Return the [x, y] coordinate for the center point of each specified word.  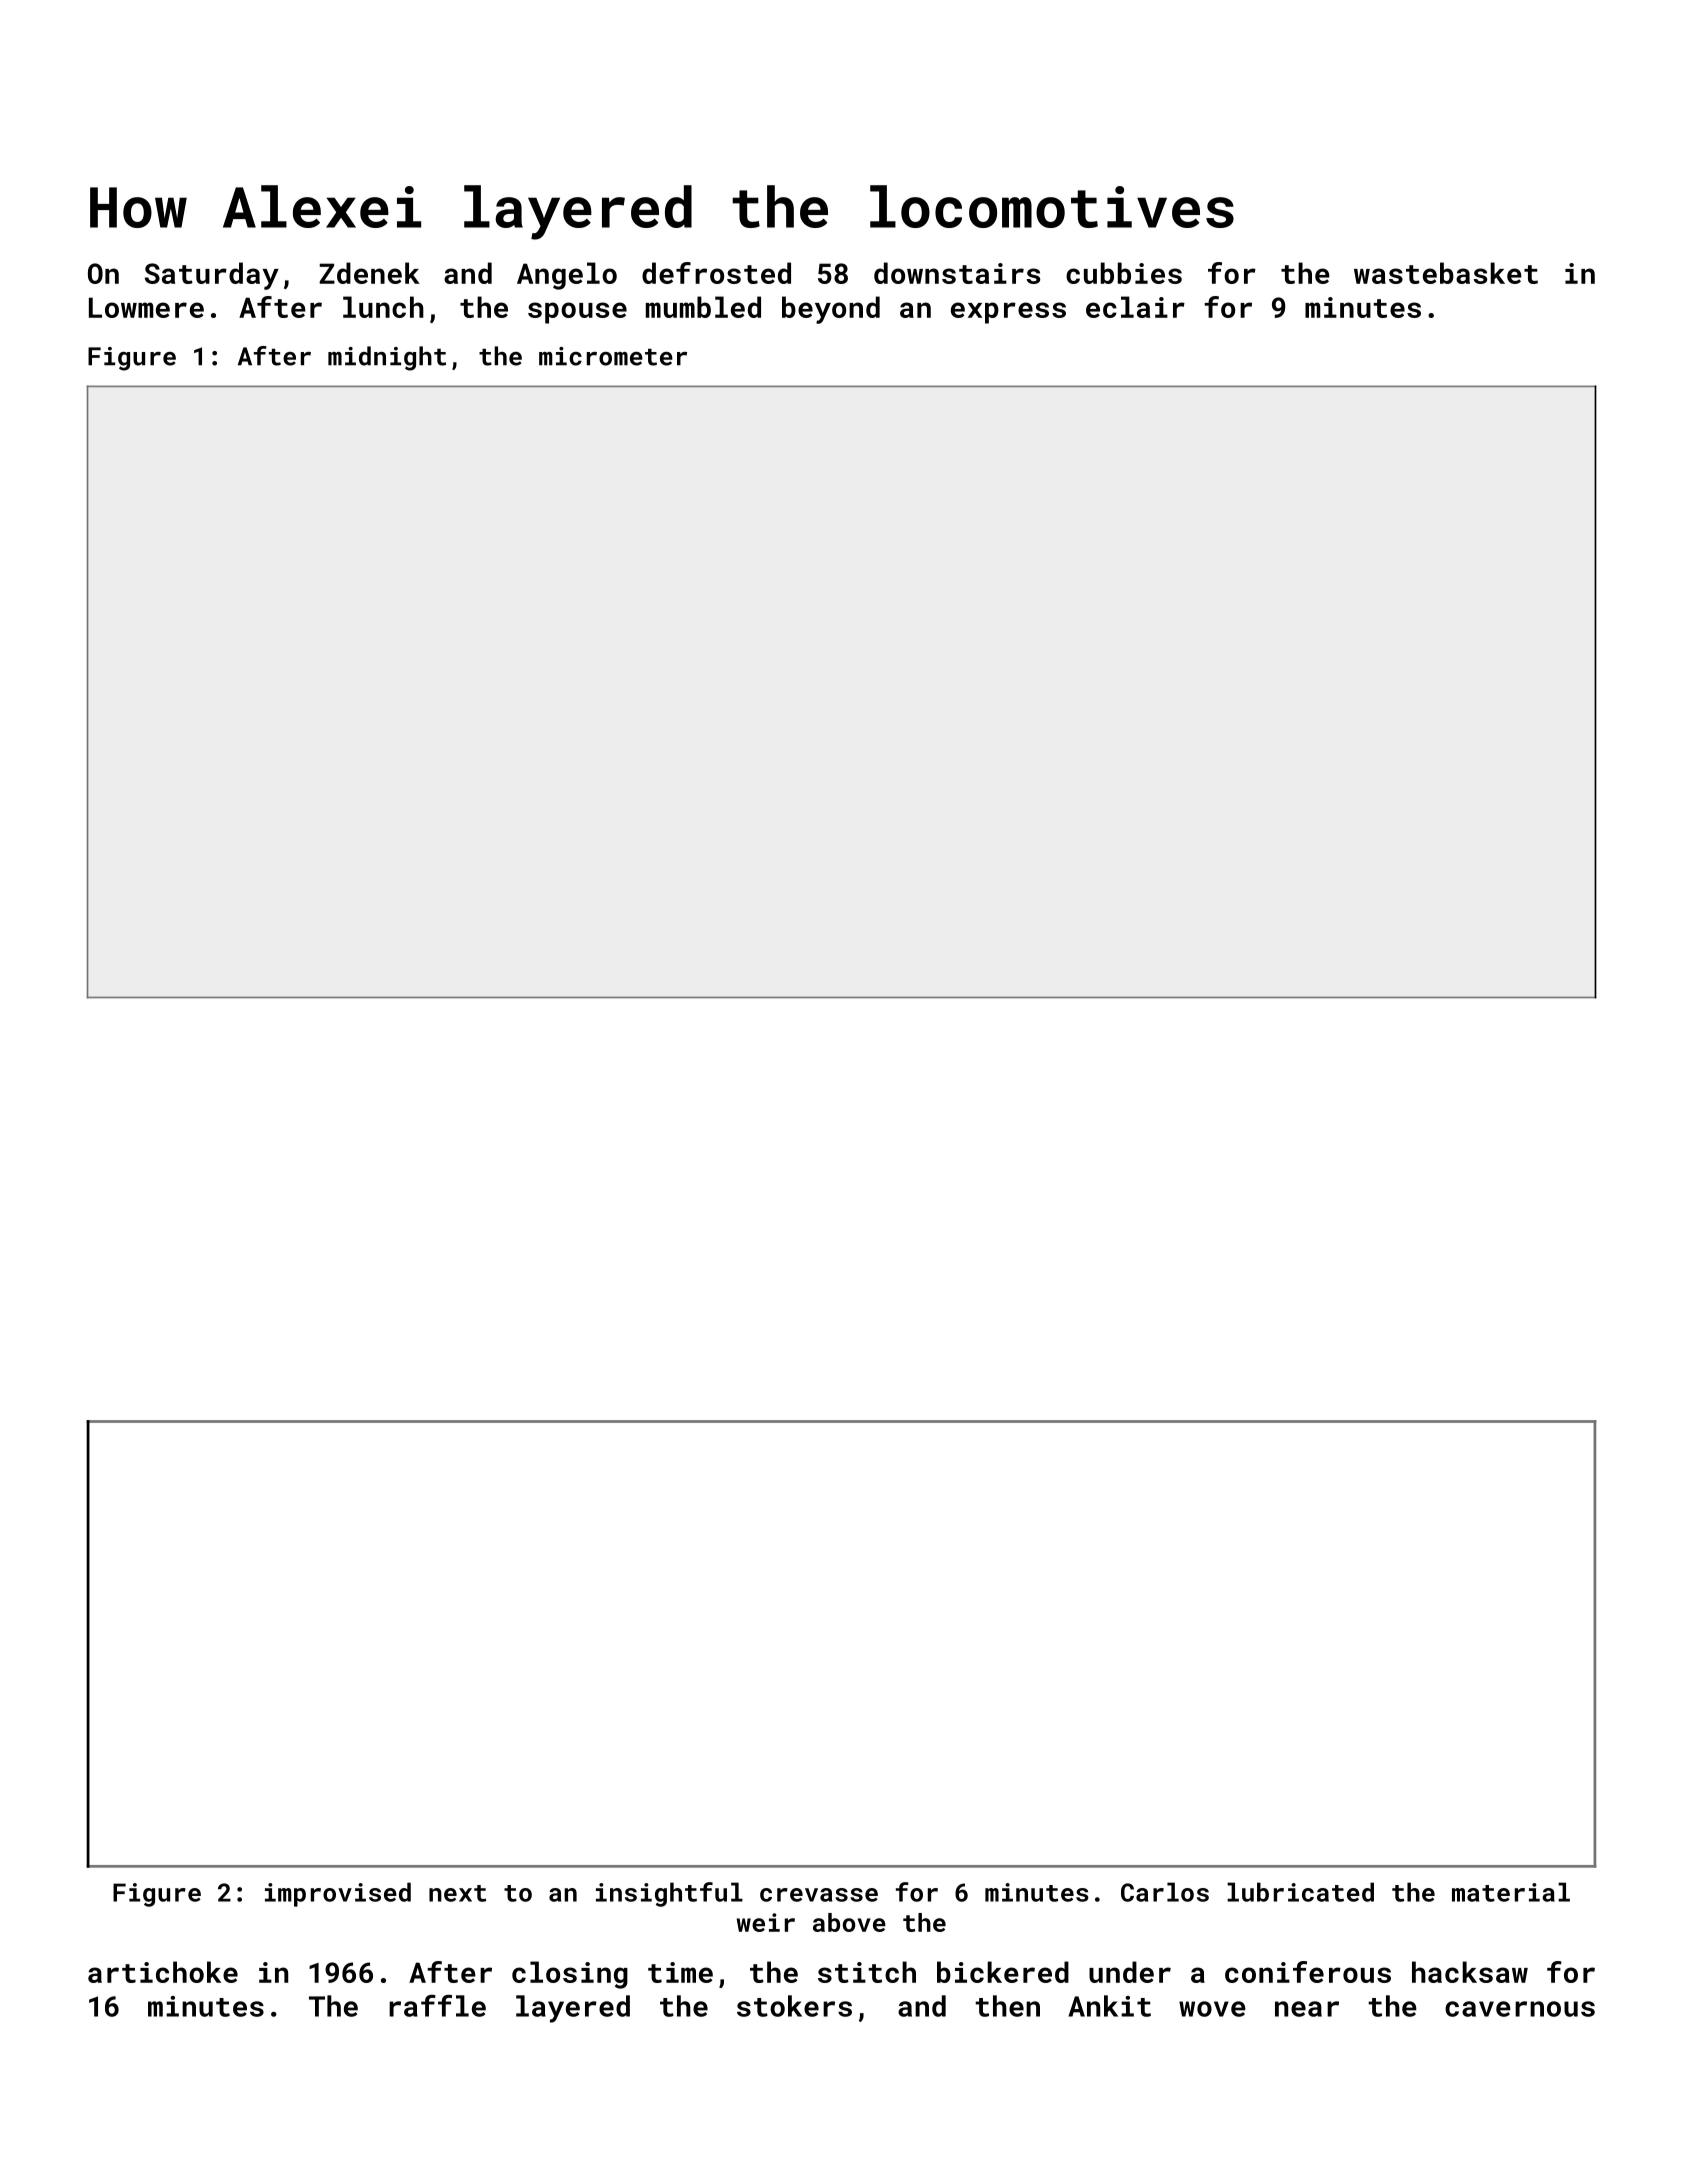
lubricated [1300, 1892]
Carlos [1165, 1892]
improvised [338, 1894]
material [1511, 1892]
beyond [831, 310]
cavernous [1520, 2009]
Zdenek [369, 273]
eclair [1135, 307]
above [849, 1922]
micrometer [613, 356]
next [457, 1893]
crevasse [819, 1895]
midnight [387, 358]
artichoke [163, 1972]
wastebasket [1446, 273]
